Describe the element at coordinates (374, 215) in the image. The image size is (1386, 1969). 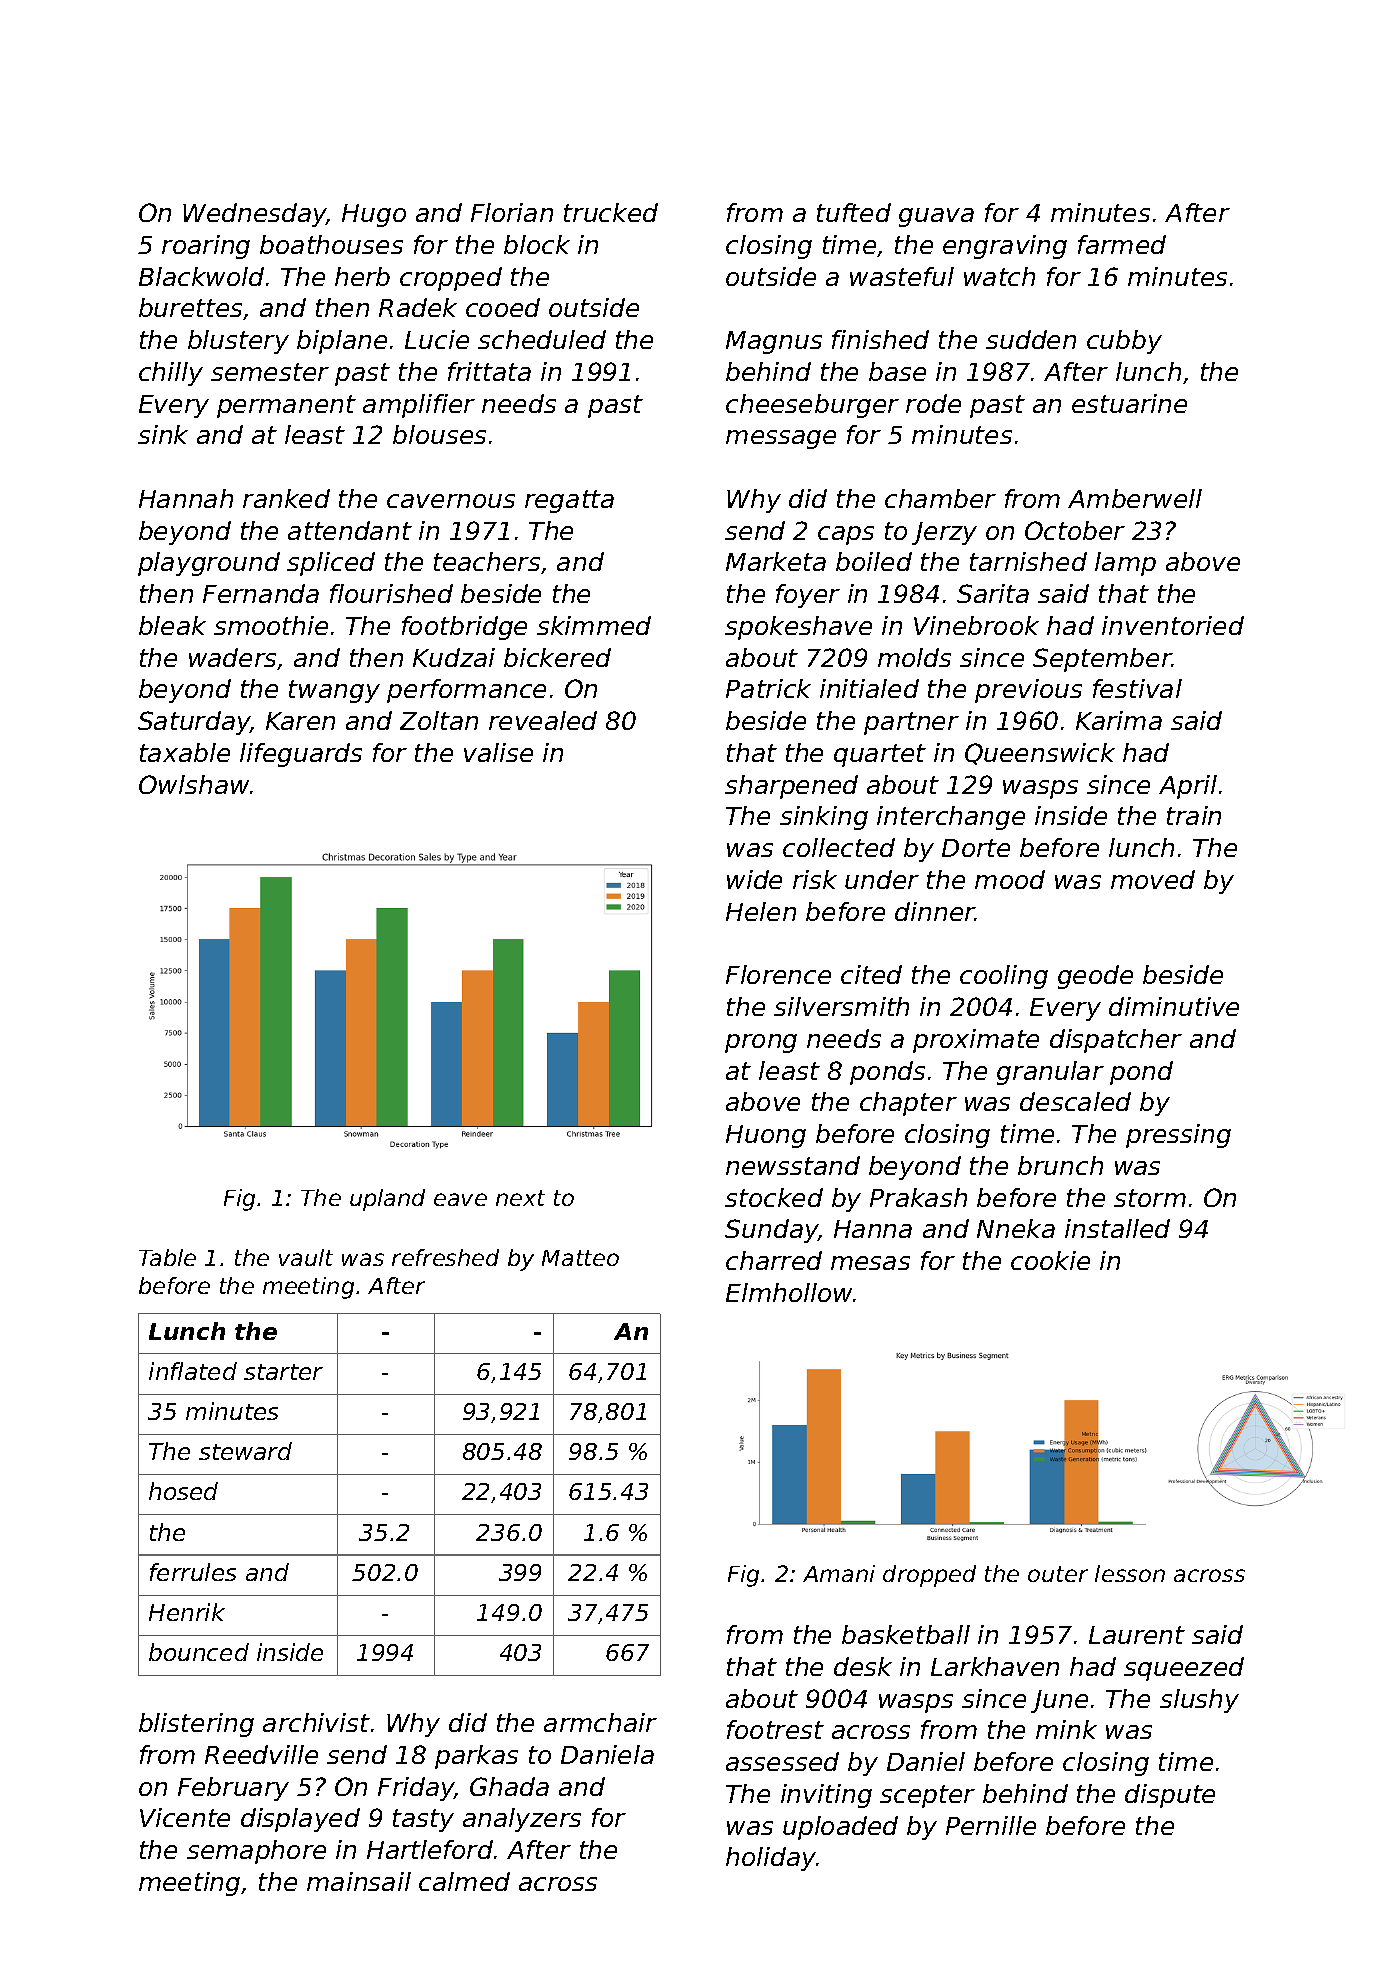
I see `Hugo` at that location.
